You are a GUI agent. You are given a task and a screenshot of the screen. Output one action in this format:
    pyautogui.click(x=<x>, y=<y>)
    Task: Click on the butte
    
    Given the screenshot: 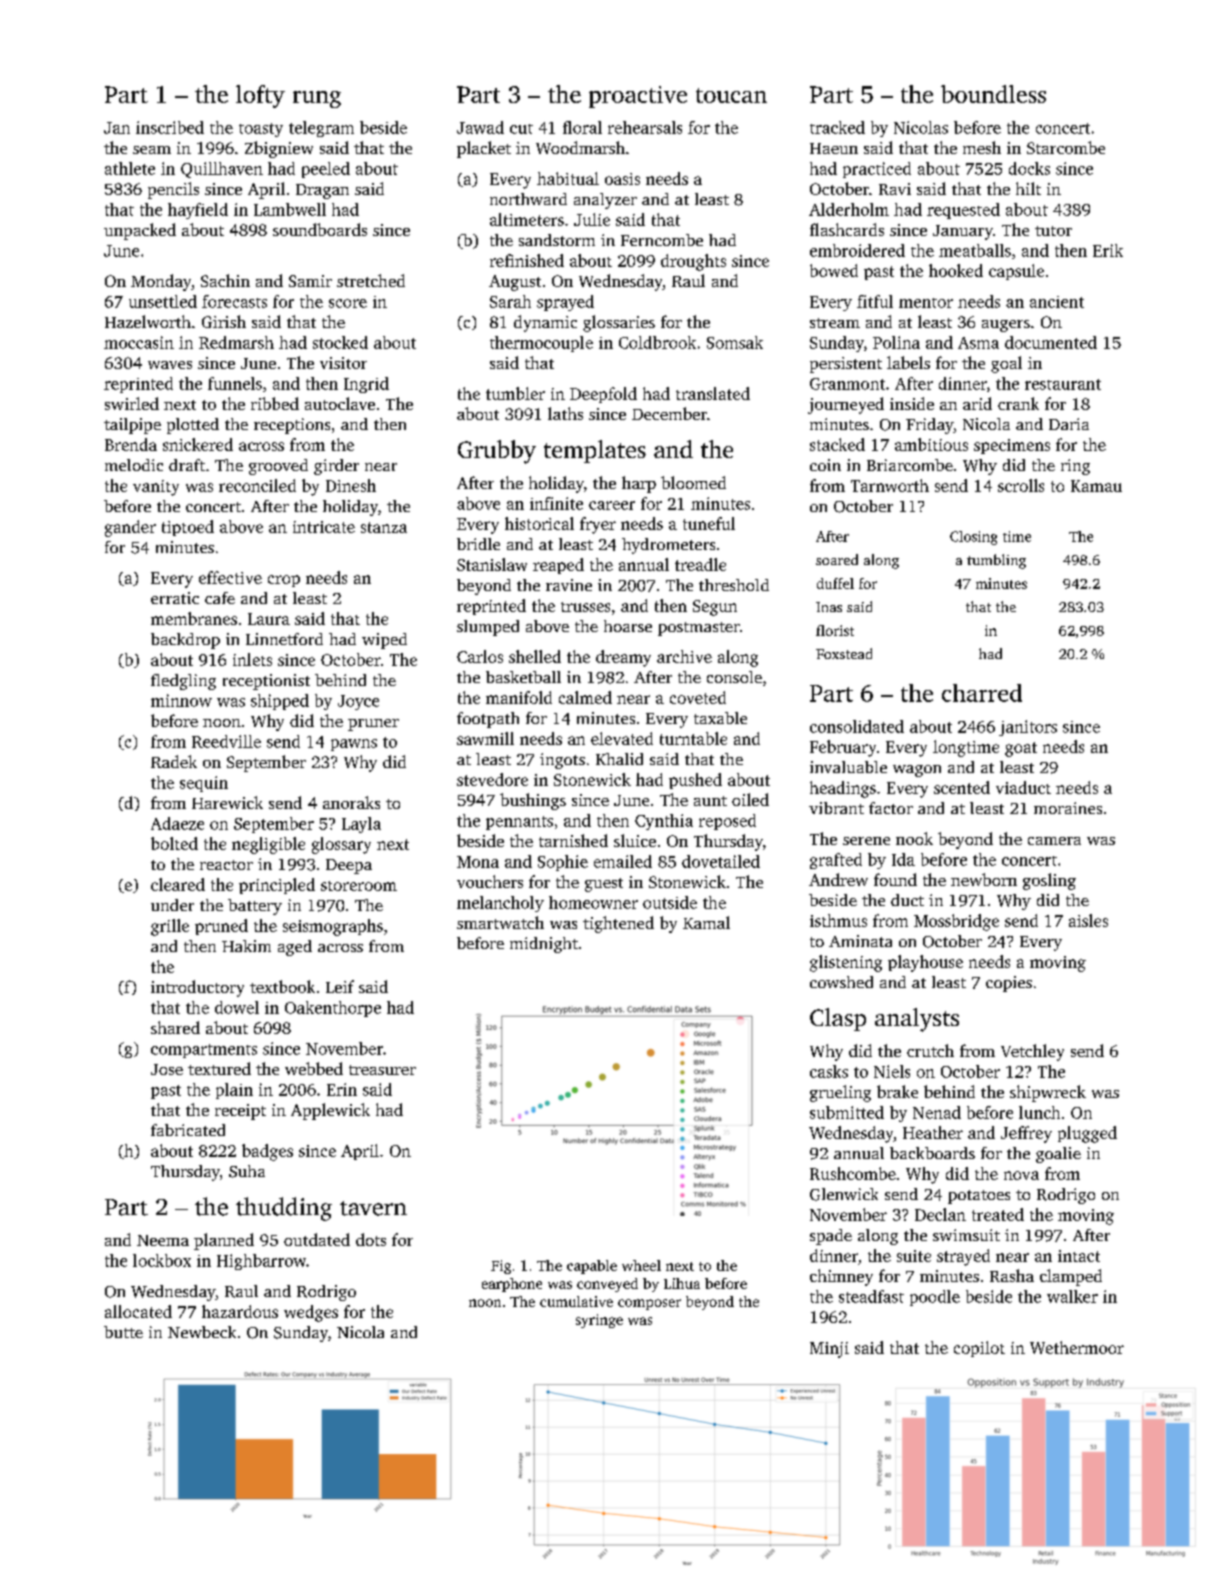 What is the action you would take?
    pyautogui.click(x=123, y=1332)
